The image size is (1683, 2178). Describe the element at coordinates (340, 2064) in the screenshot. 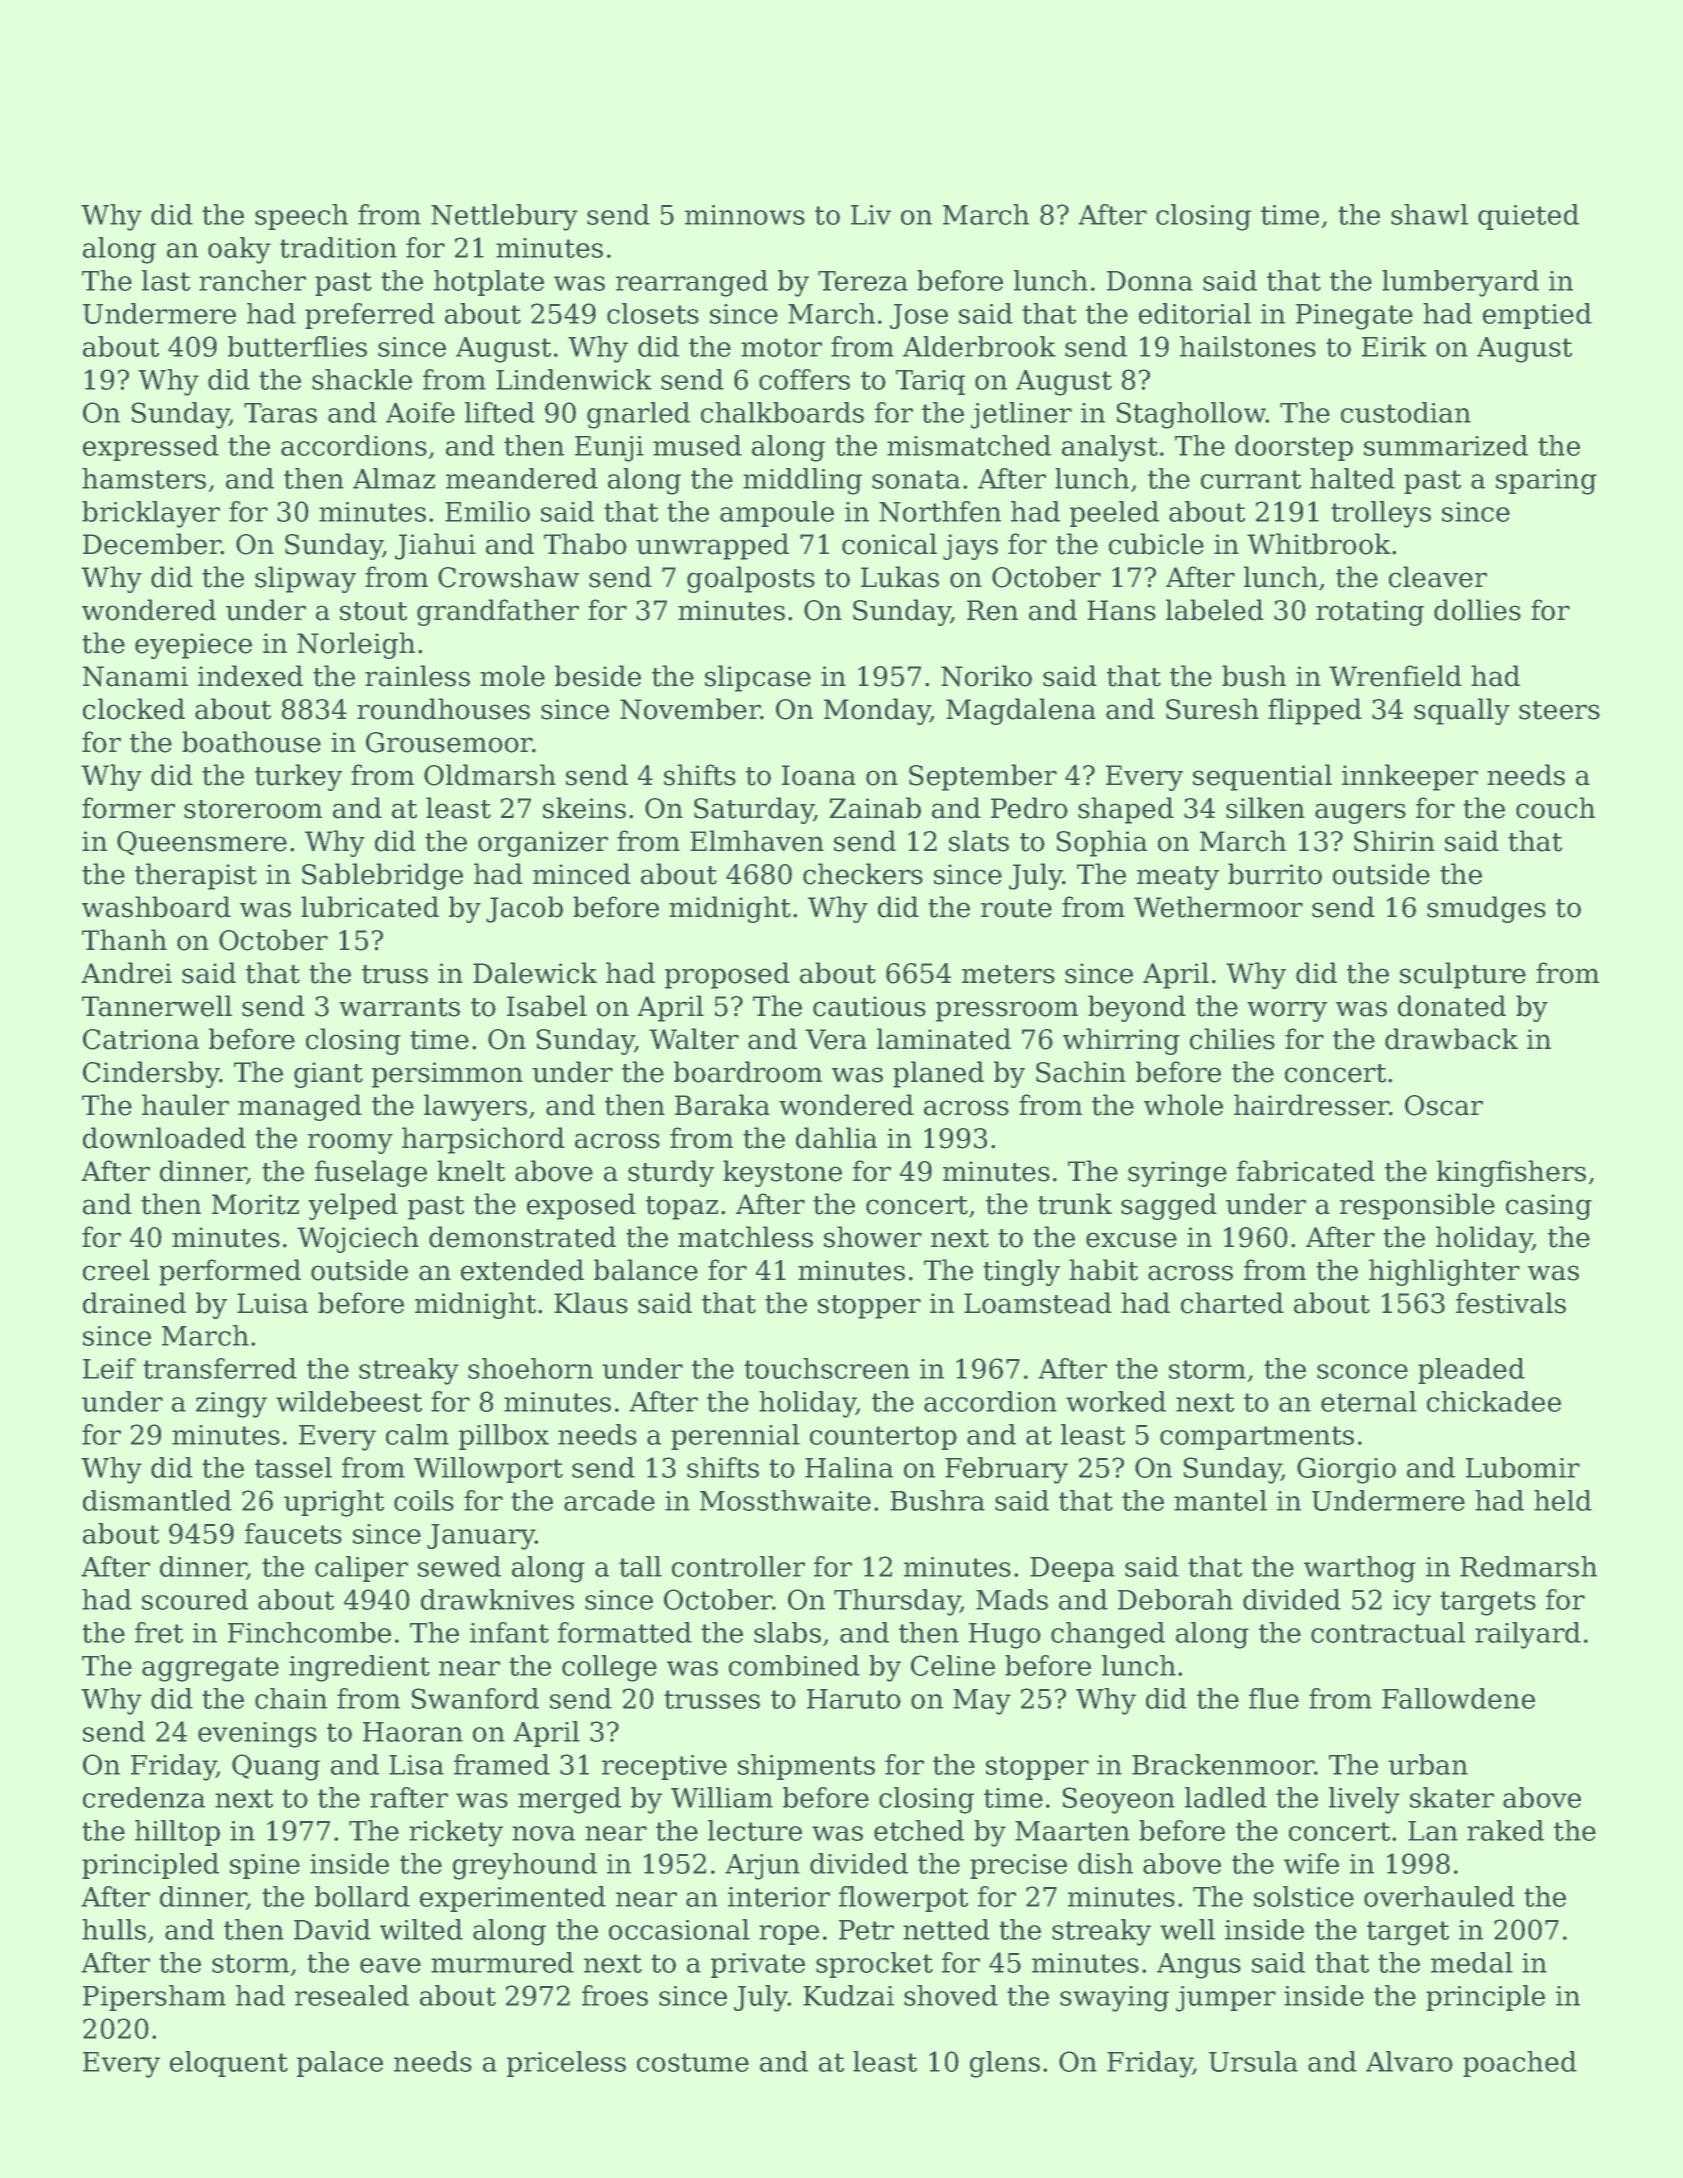

I see `palace` at that location.
